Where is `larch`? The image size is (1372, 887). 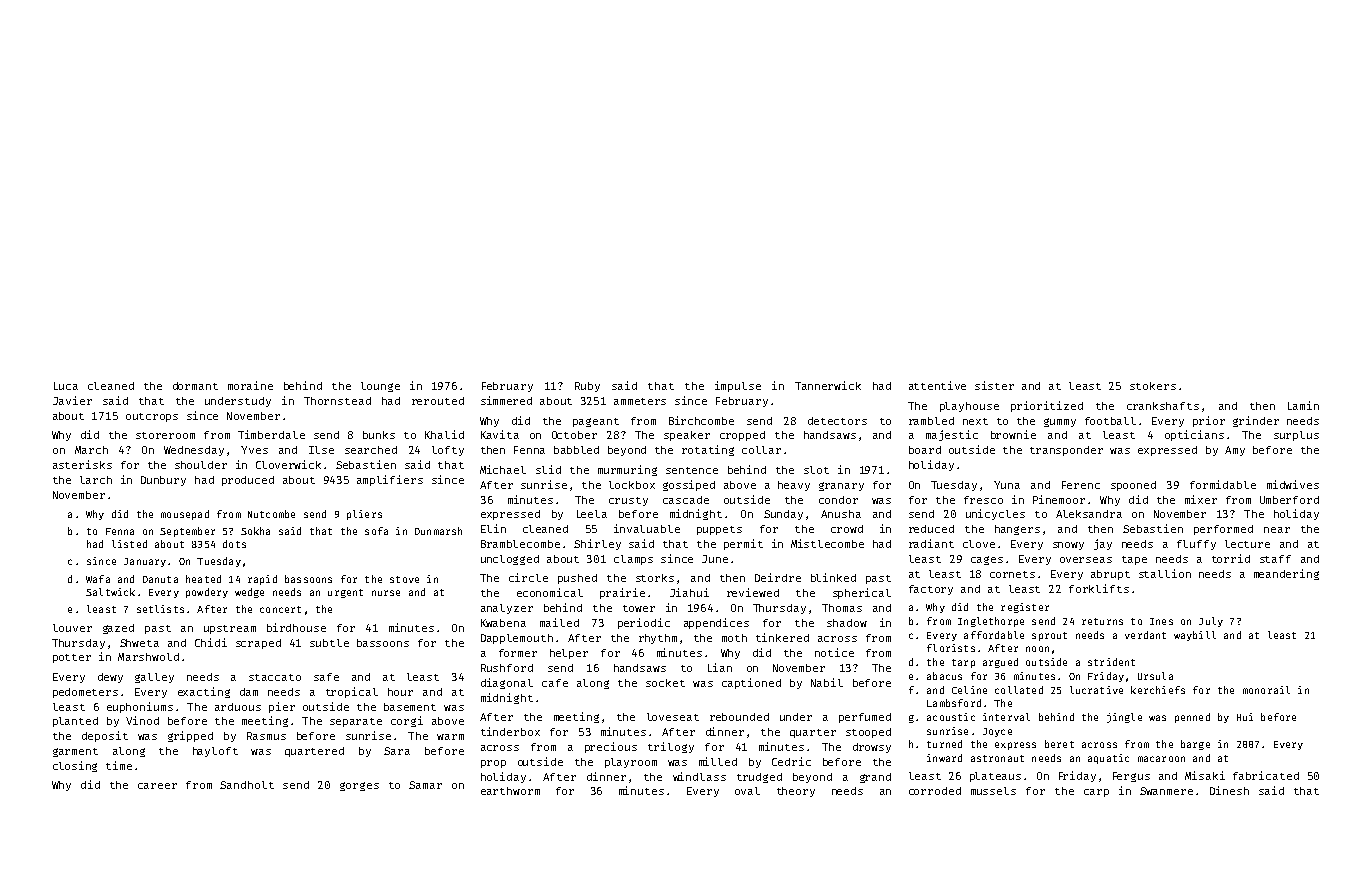 larch is located at coordinates (96, 480).
